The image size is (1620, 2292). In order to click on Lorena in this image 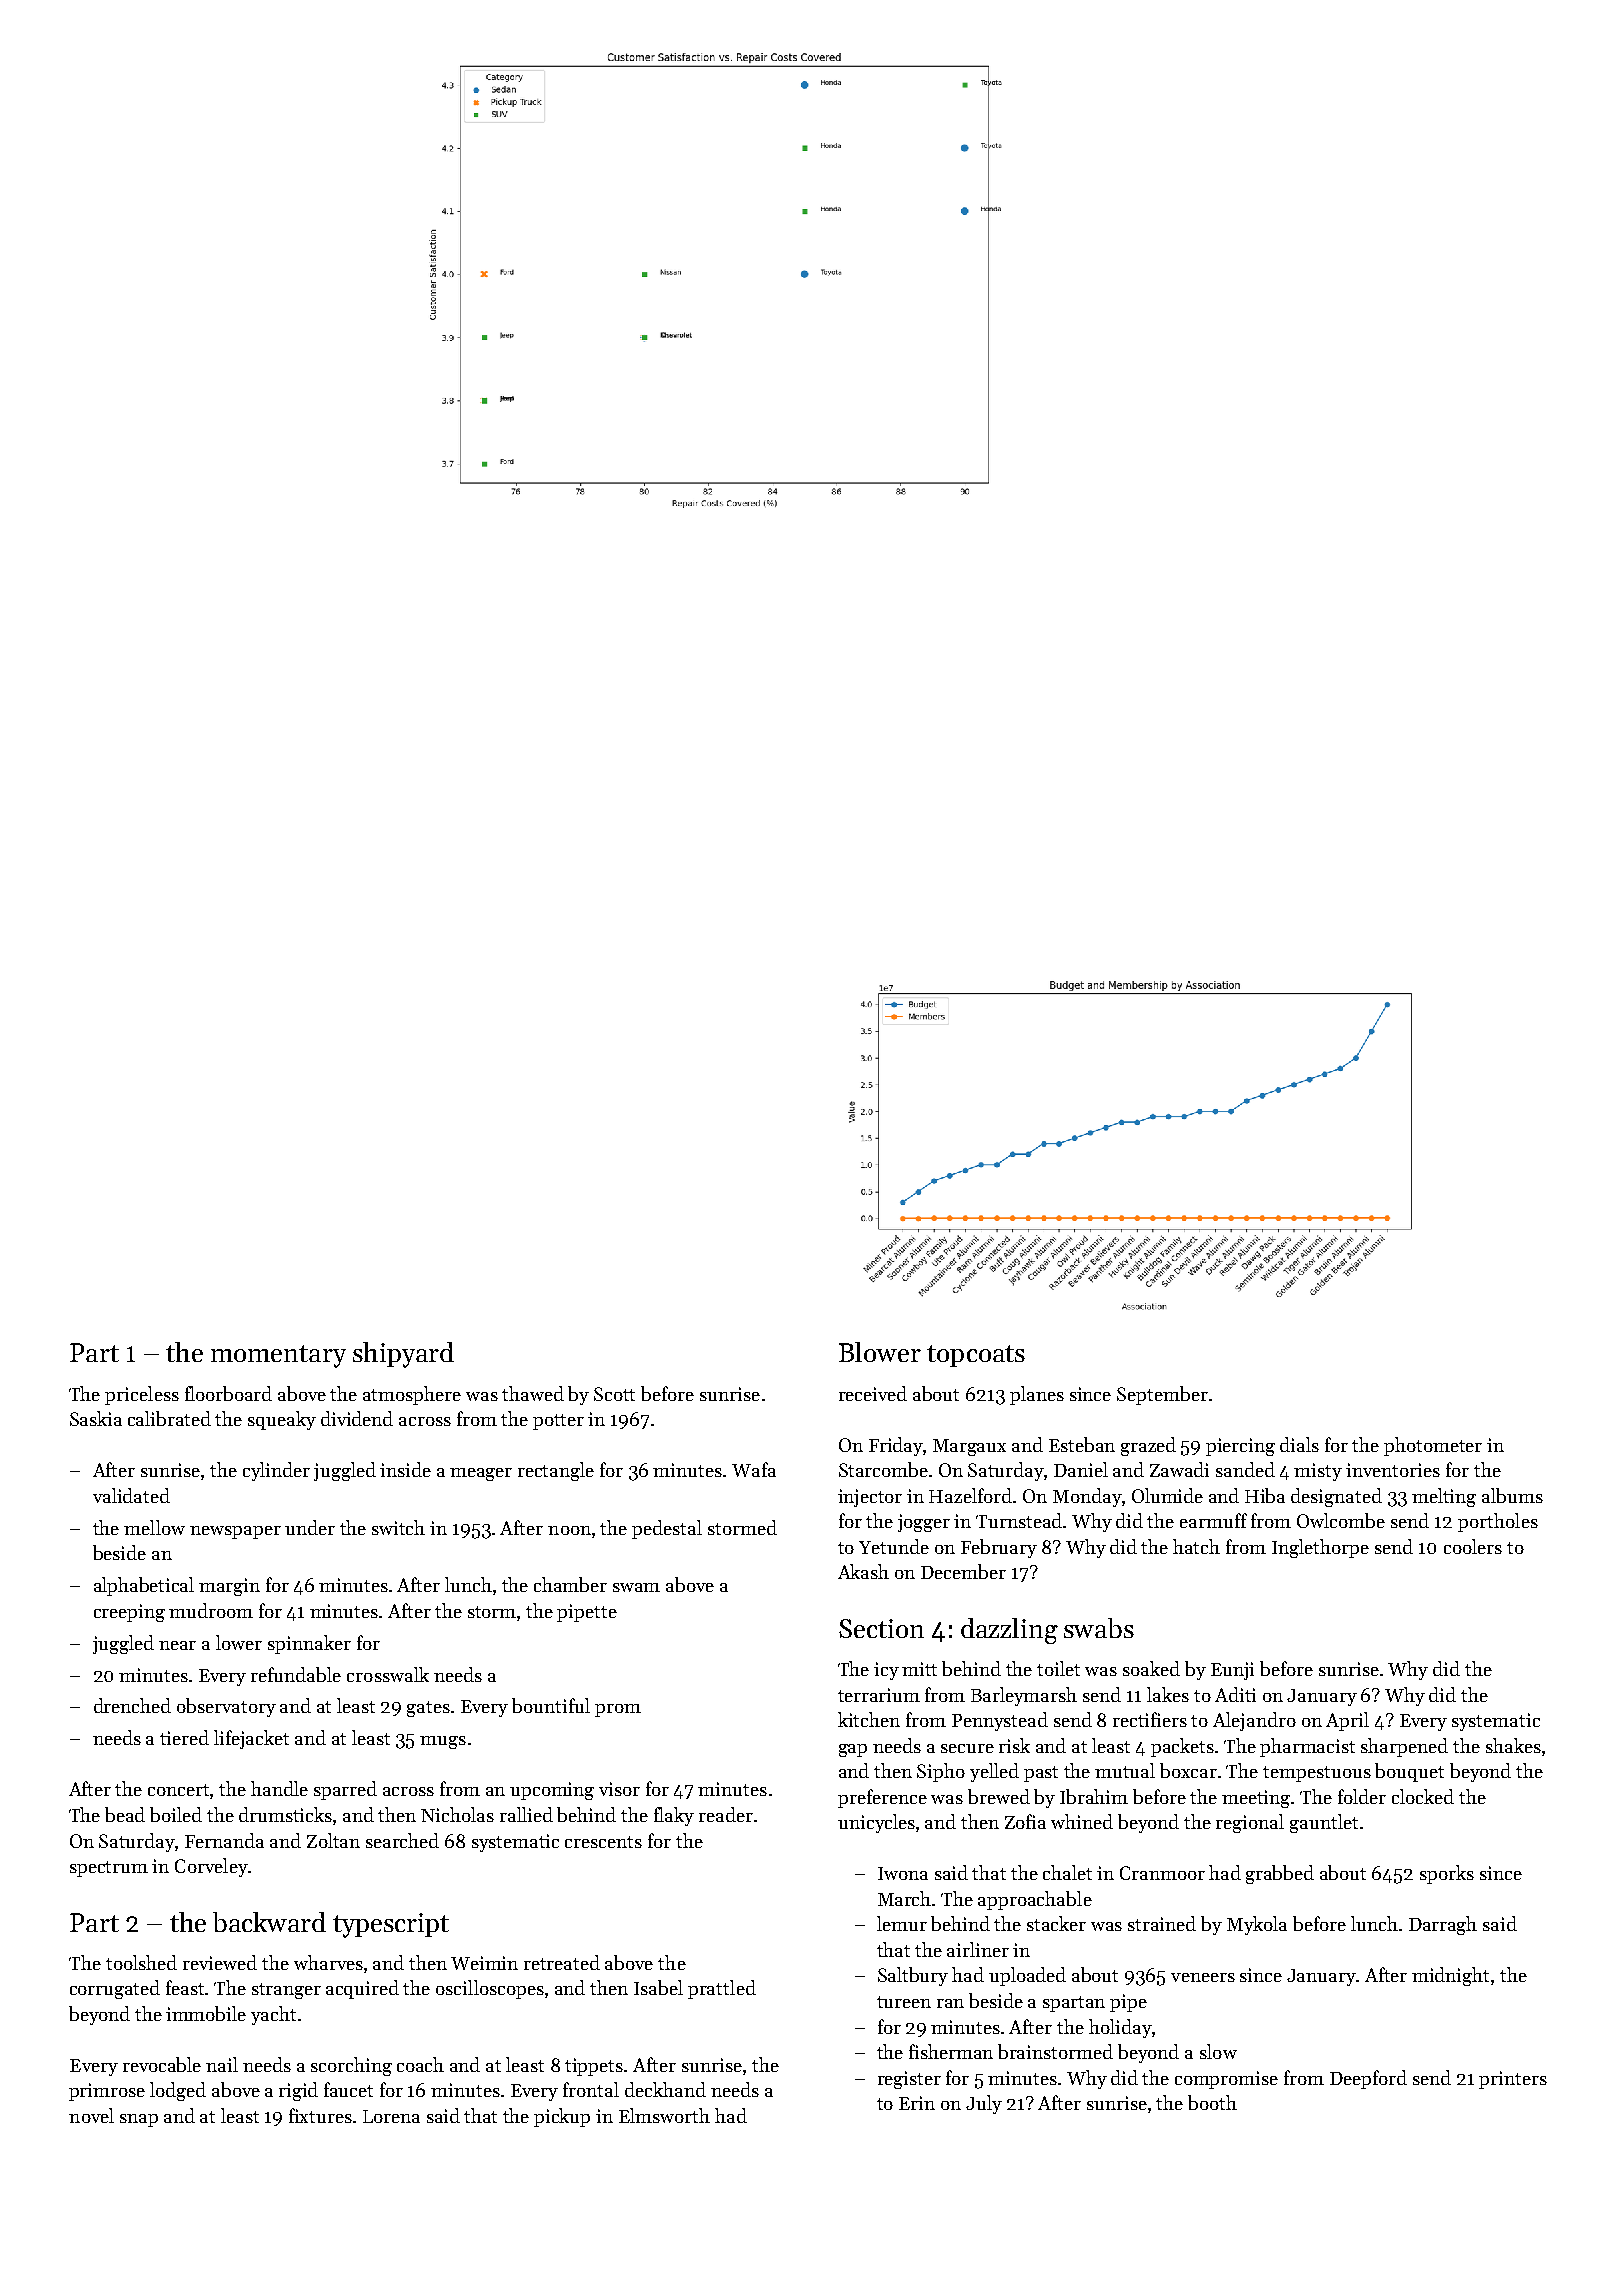, I will do `click(391, 2116)`.
